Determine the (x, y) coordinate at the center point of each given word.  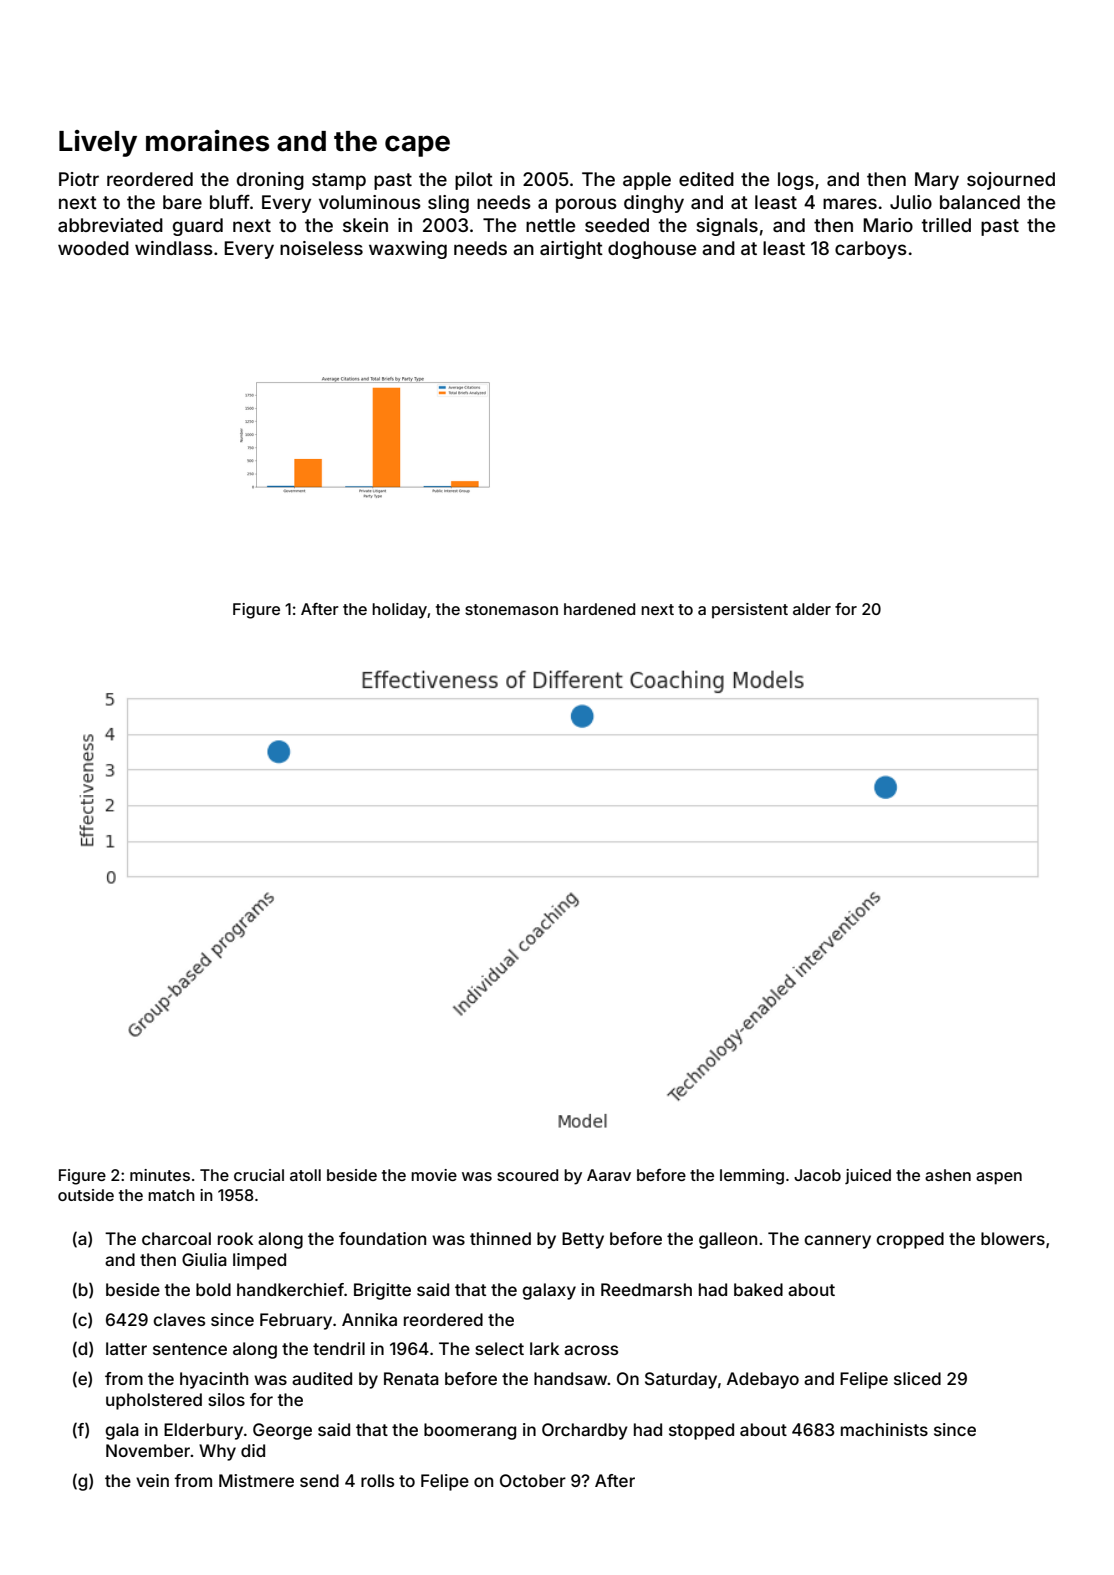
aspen (999, 1178)
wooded (93, 248)
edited (706, 179)
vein (152, 1480)
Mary (937, 181)
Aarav (609, 1175)
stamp (339, 181)
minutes (160, 1175)
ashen (948, 1175)
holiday (400, 611)
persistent (750, 611)
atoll (305, 1175)
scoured (527, 1175)
